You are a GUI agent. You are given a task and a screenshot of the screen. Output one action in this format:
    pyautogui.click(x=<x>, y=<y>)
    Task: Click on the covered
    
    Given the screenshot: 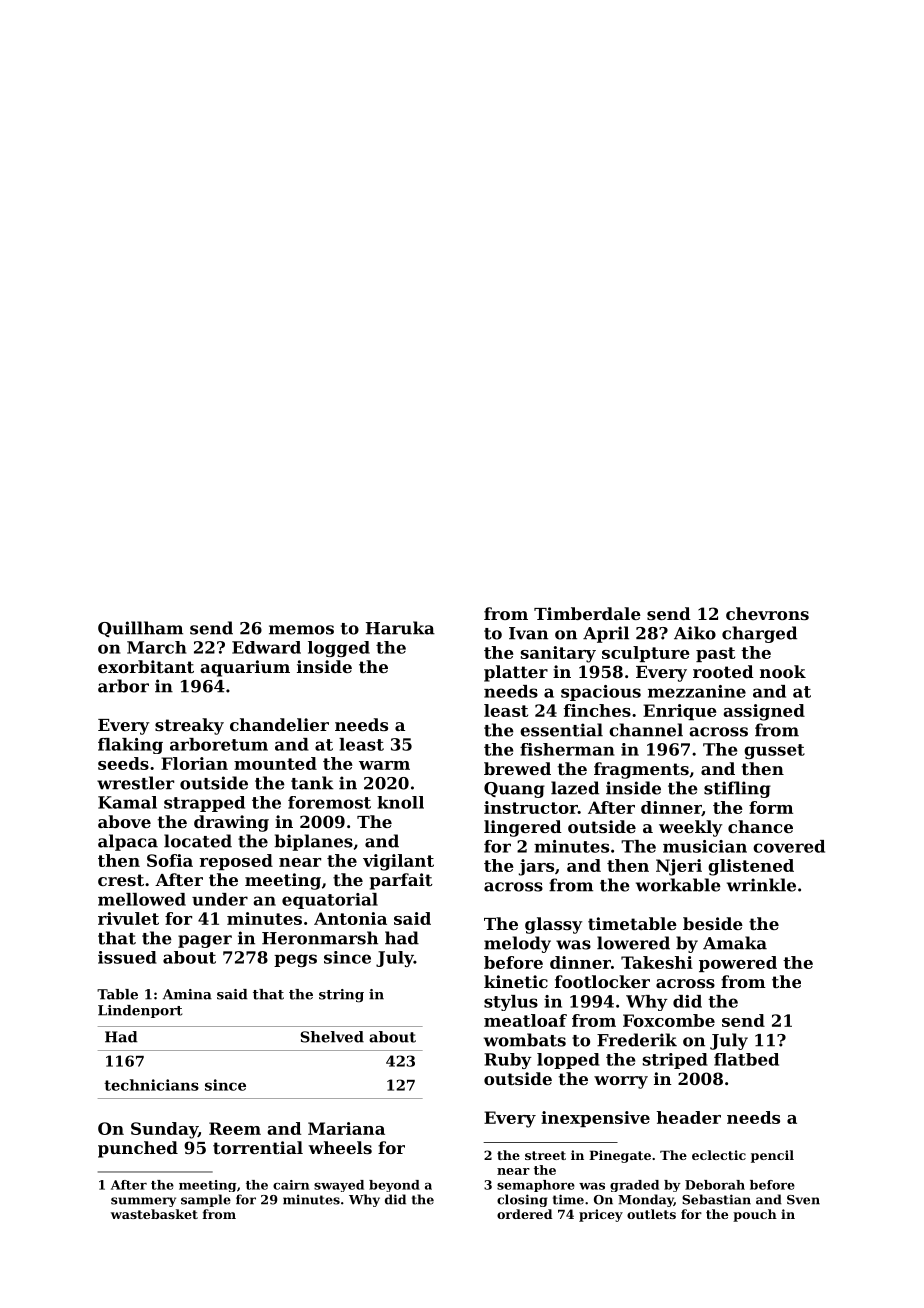 What is the action you would take?
    pyautogui.click(x=789, y=846)
